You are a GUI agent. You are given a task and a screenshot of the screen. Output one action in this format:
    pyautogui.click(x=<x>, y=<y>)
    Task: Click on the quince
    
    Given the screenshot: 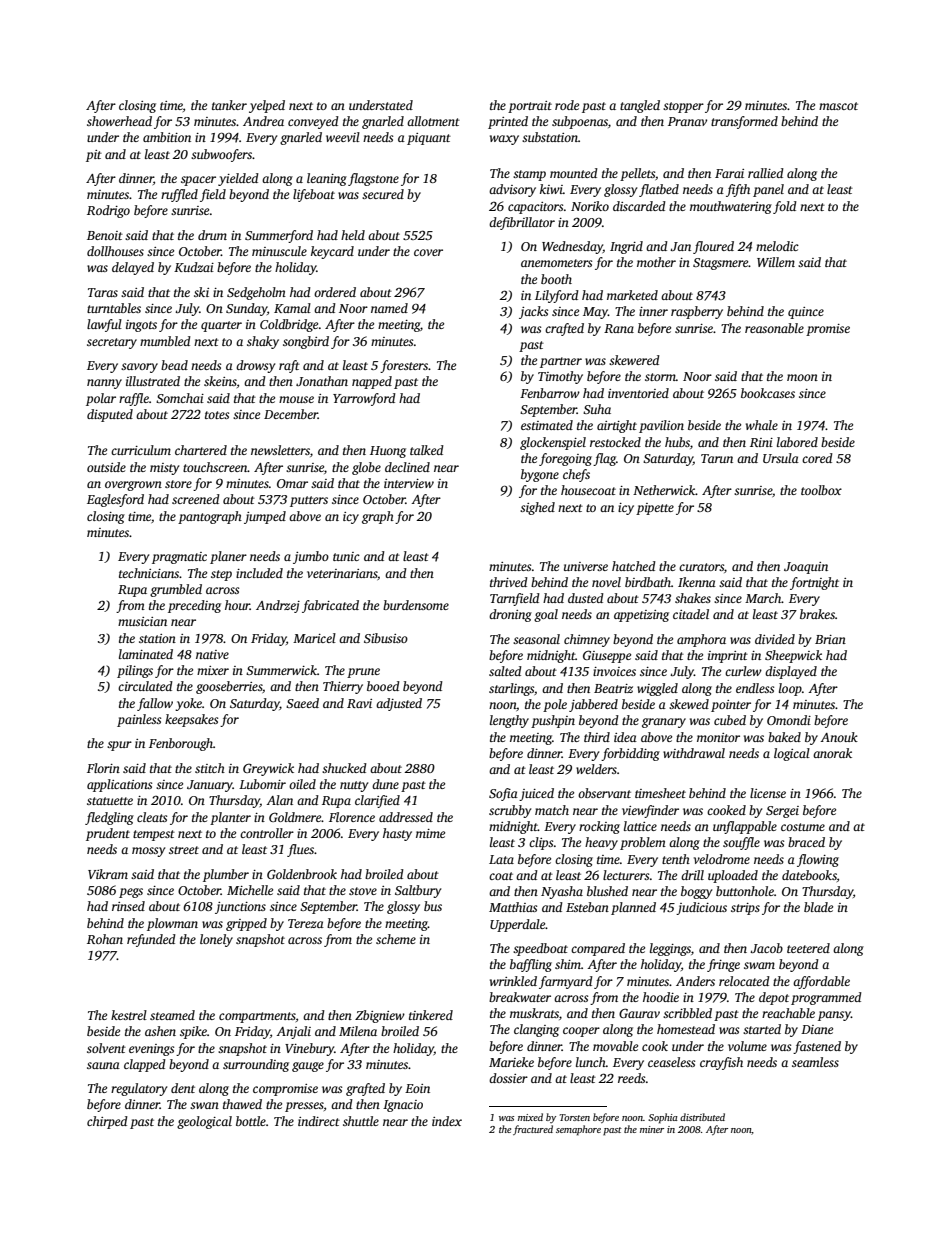 What is the action you would take?
    pyautogui.click(x=806, y=313)
